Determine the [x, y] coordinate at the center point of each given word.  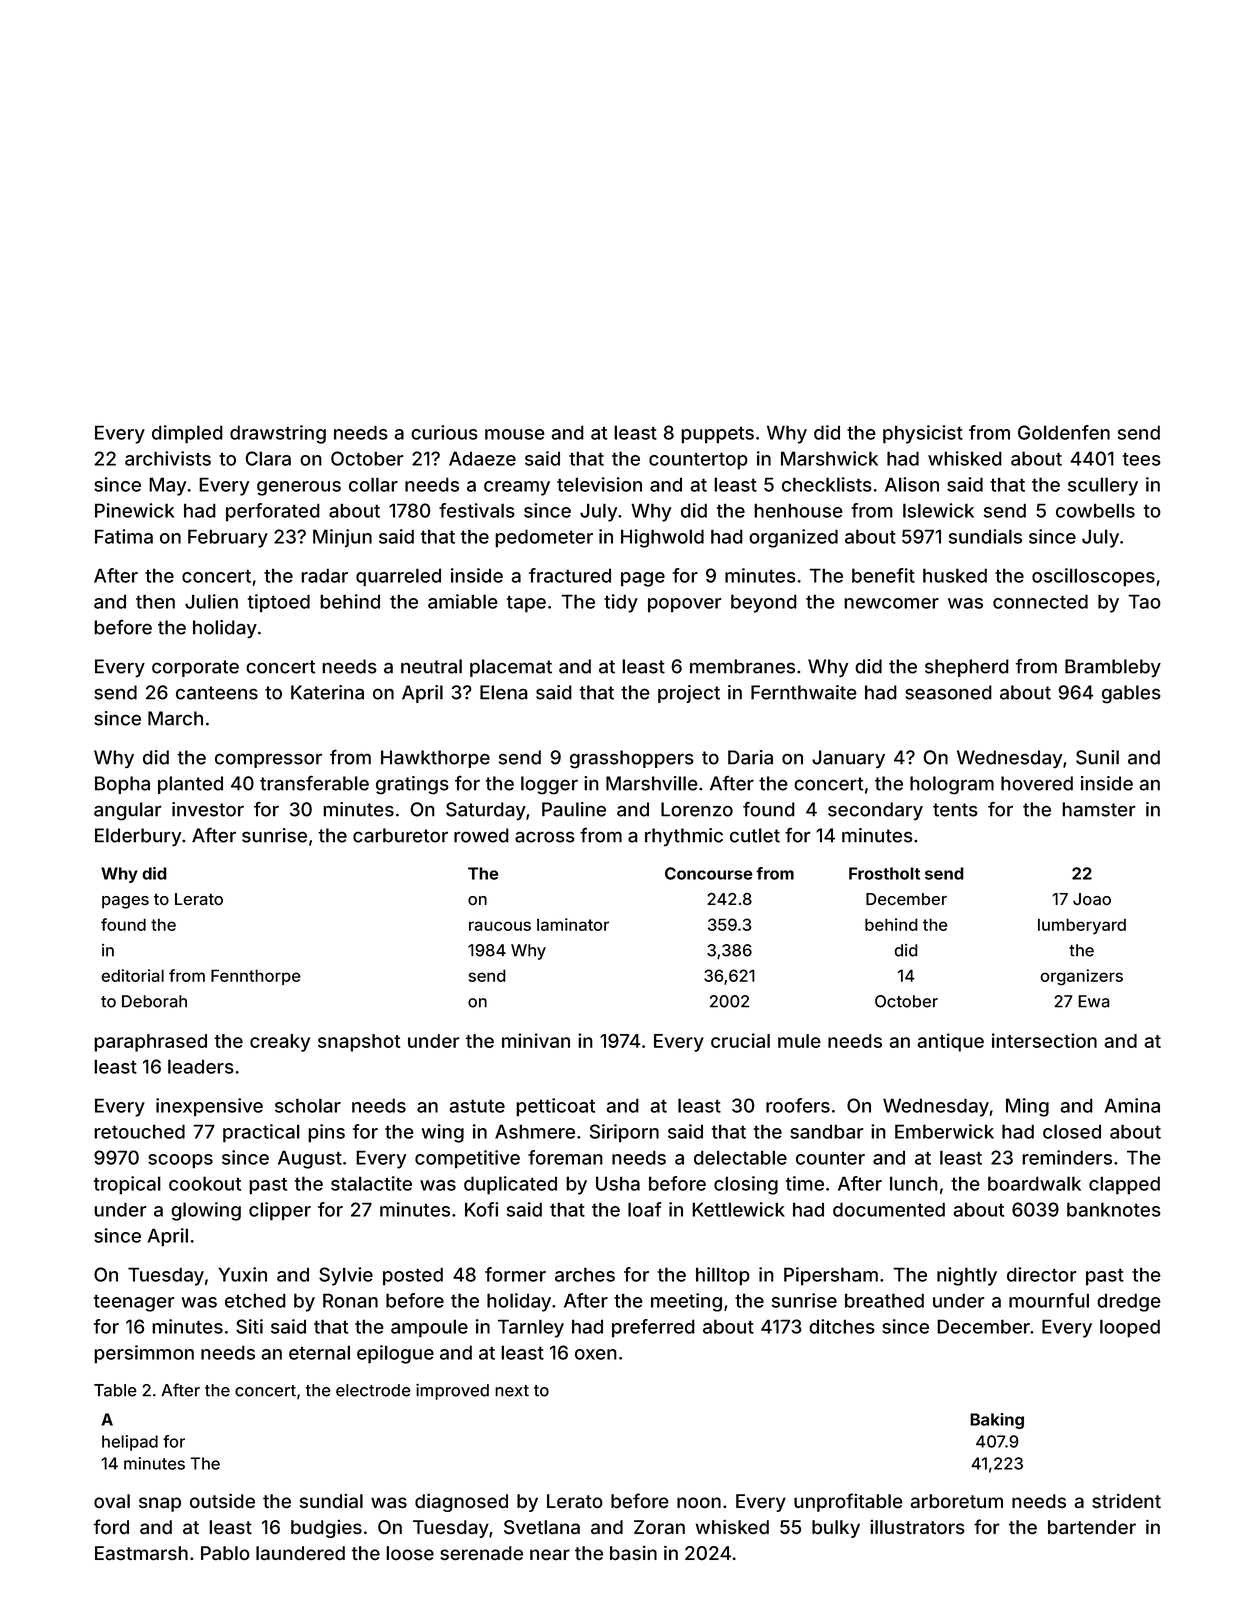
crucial [740, 1040]
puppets [717, 435]
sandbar [826, 1131]
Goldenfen [1064, 432]
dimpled [187, 434]
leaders [201, 1066]
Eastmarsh [141, 1553]
